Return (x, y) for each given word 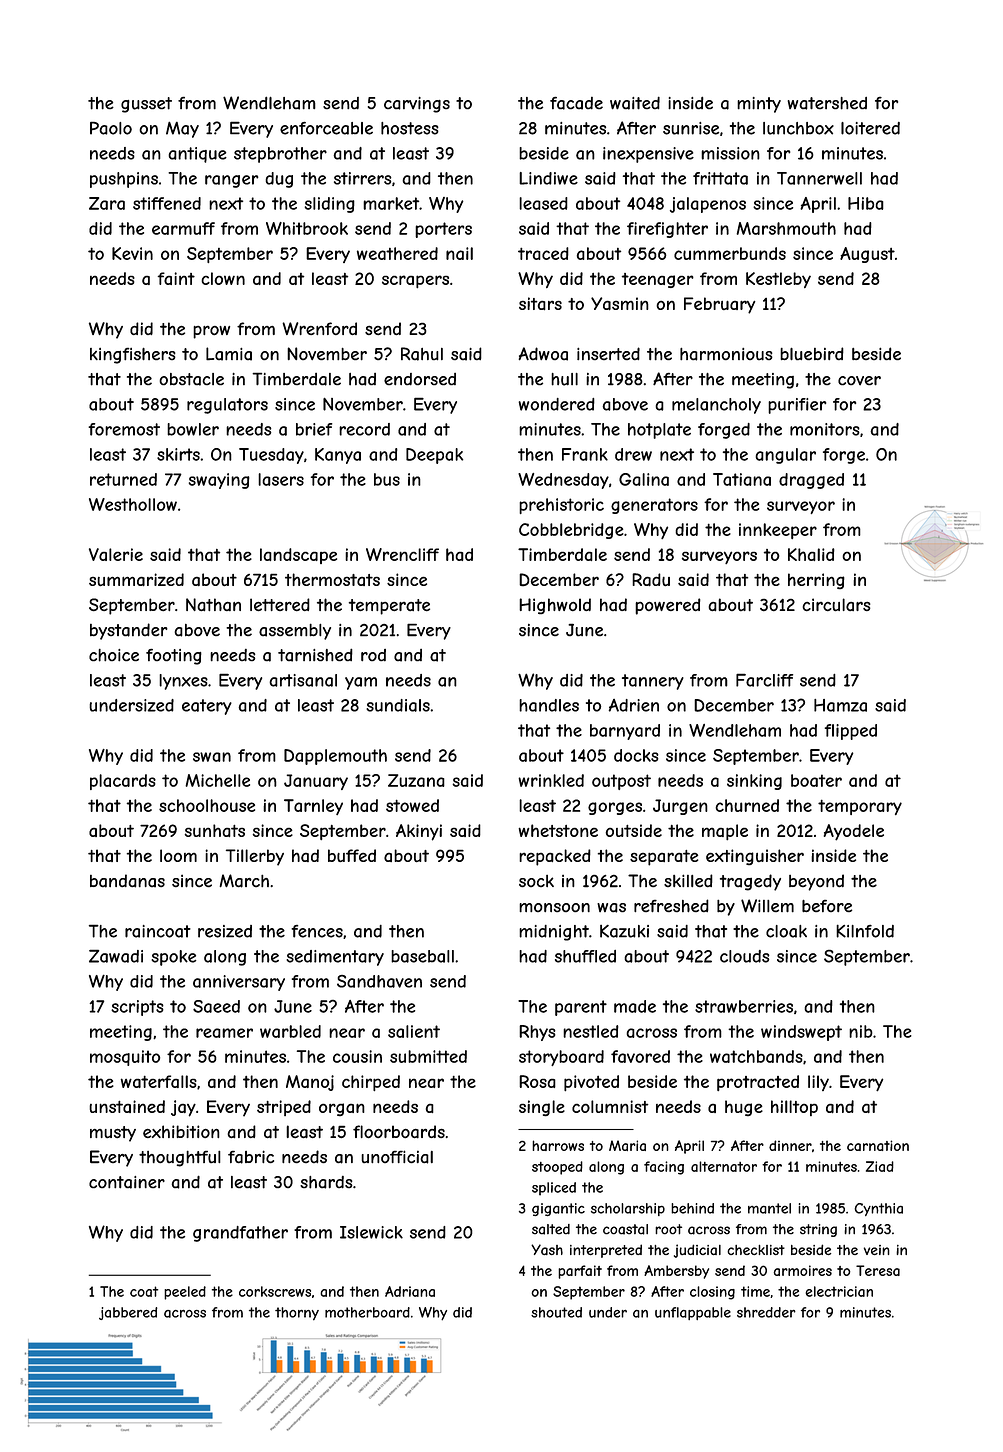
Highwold (555, 606)
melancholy (716, 406)
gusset (146, 105)
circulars (836, 604)
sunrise (691, 128)
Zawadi (116, 956)
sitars (540, 304)
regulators (227, 406)
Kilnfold (865, 931)
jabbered (128, 1313)
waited (635, 103)
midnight (554, 933)
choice (114, 655)
